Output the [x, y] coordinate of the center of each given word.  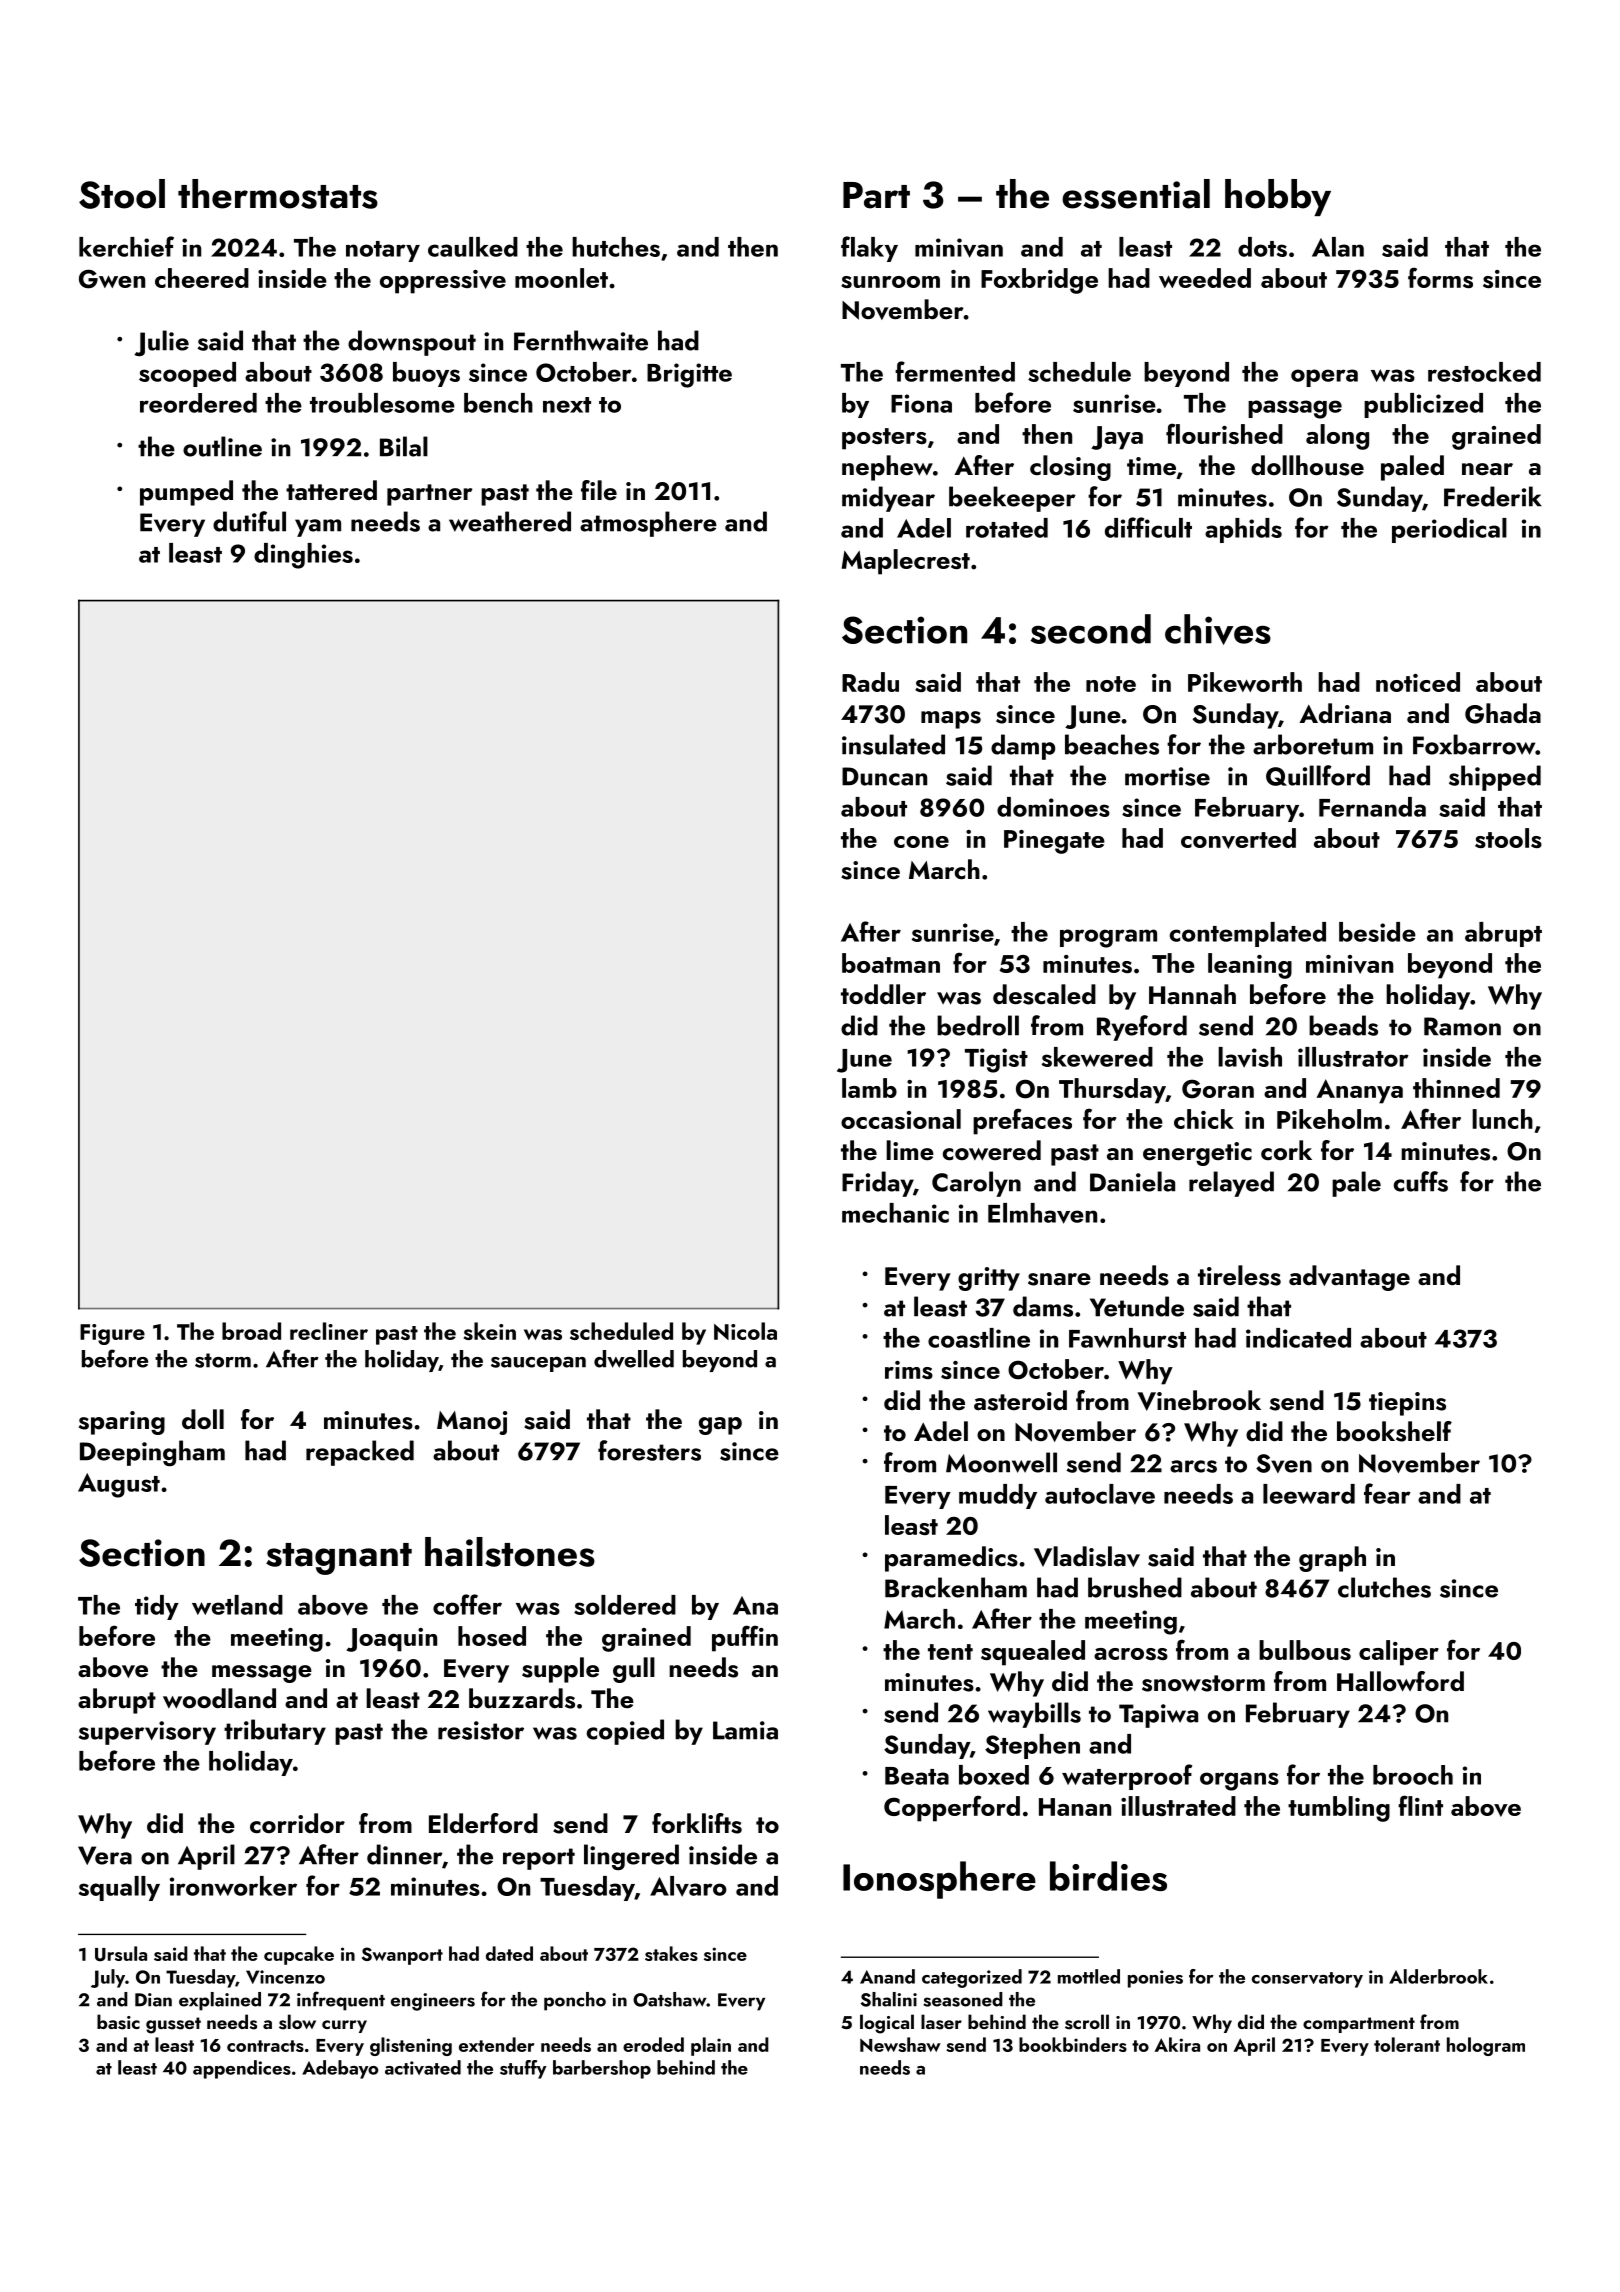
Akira [1177, 2044]
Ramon [1462, 1026]
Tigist [996, 1060]
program [1108, 938]
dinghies [303, 556]
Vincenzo [285, 1977]
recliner [329, 1331]
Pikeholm [1329, 1119]
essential [1136, 194]
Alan [1338, 247]
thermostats [278, 194]
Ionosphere [939, 1880]
